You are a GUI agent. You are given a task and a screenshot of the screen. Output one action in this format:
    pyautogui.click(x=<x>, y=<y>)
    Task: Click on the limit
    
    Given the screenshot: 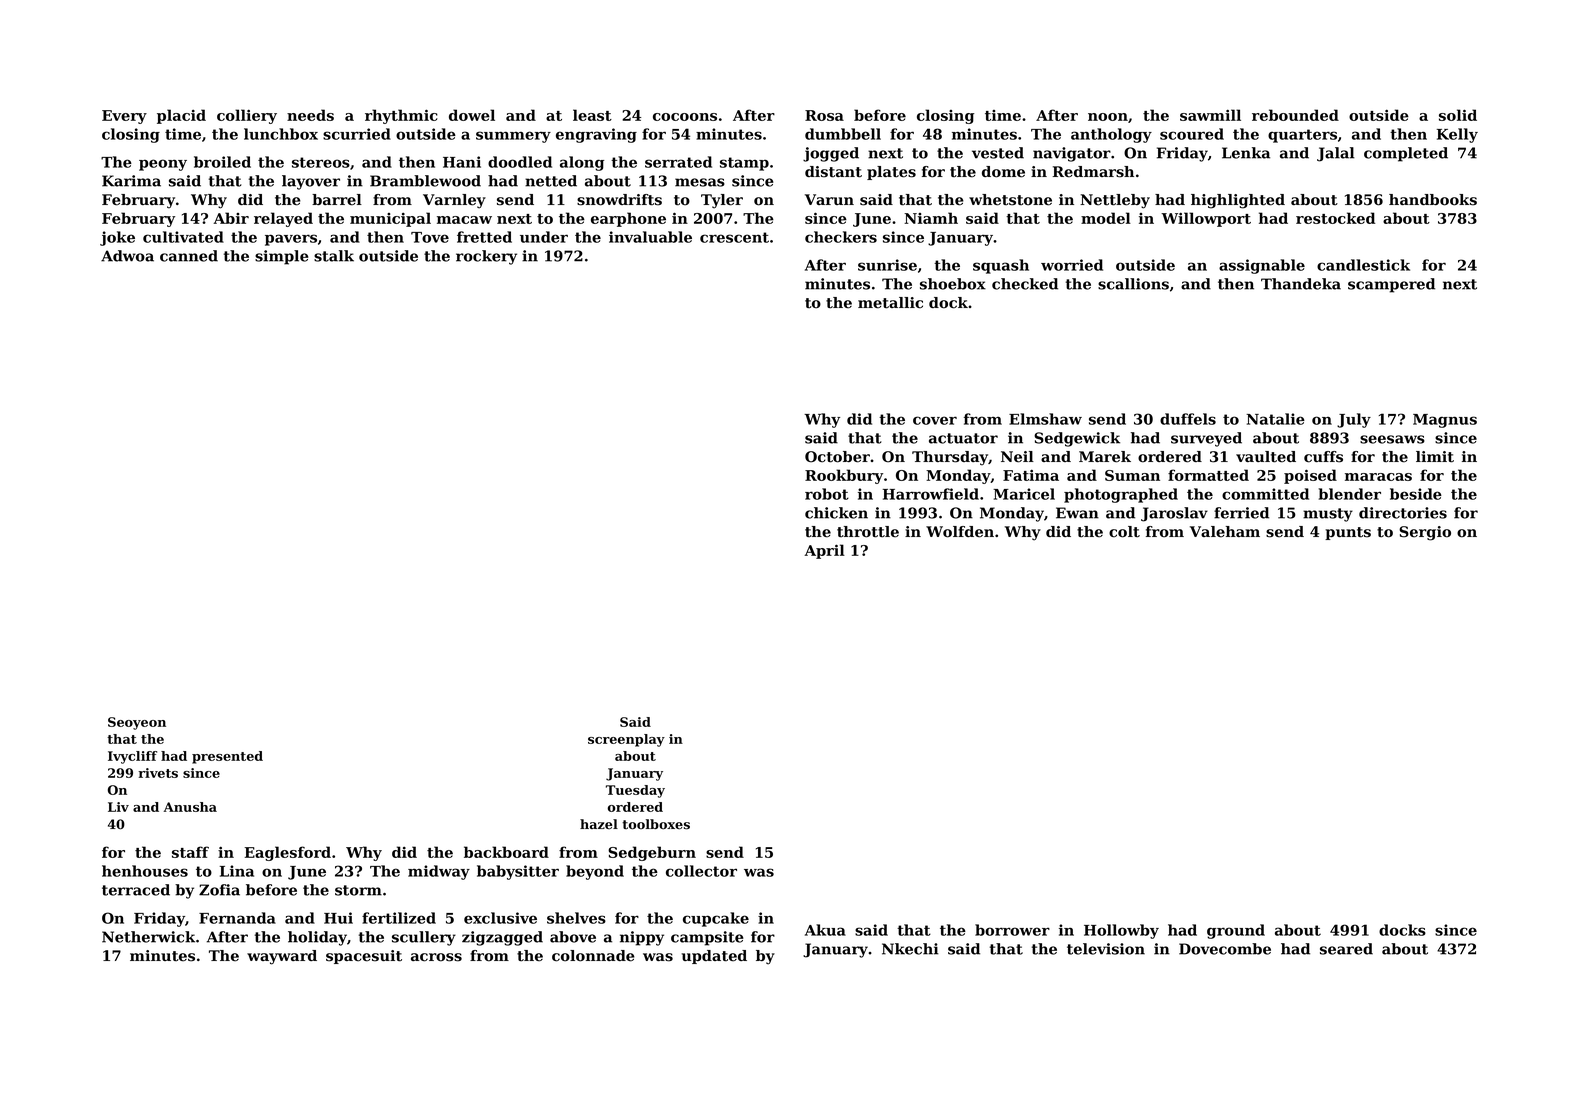 What is the action you would take?
    pyautogui.click(x=1435, y=457)
